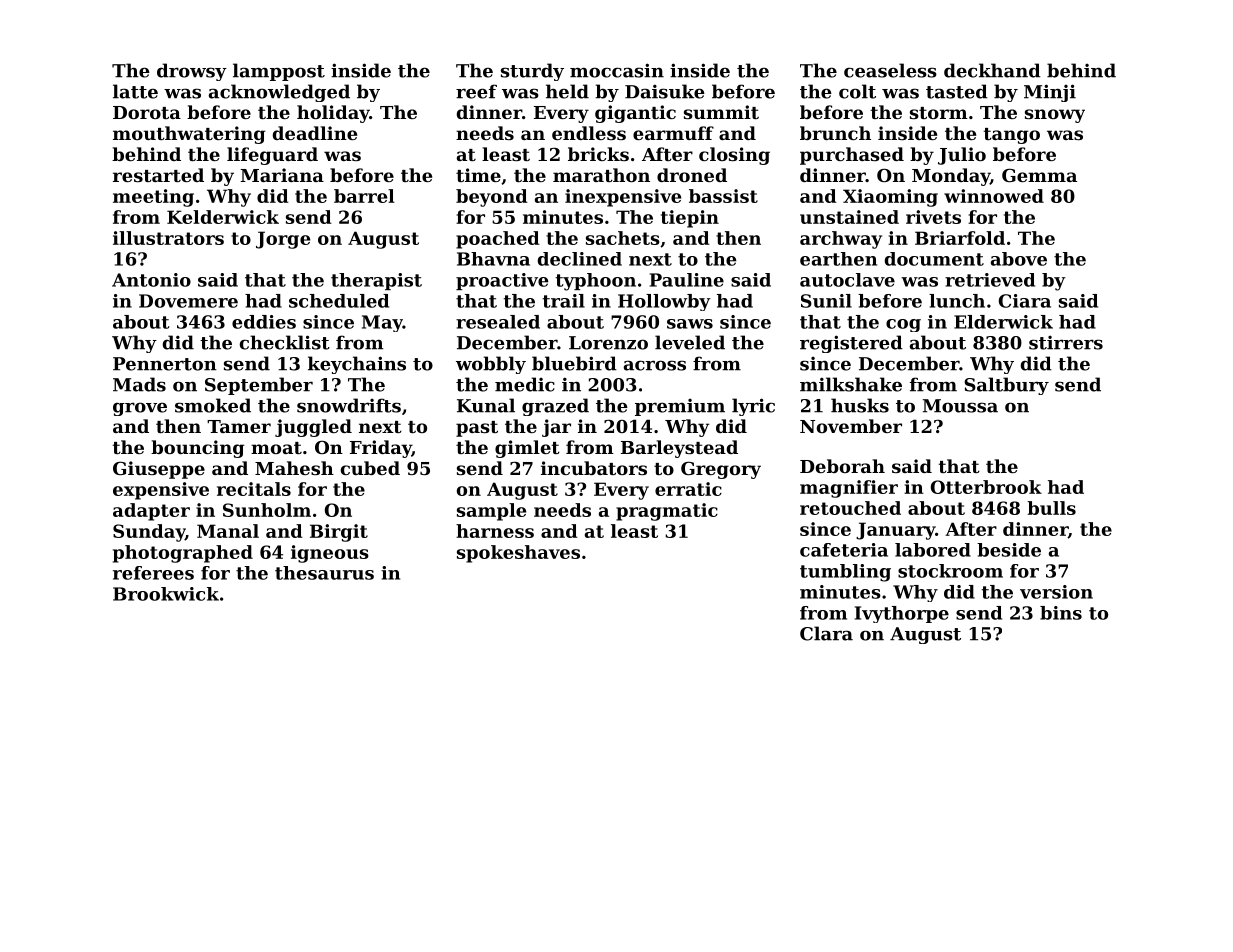 This screenshot has width=1233, height=952. What do you see at coordinates (382, 323) in the screenshot?
I see `May` at bounding box center [382, 323].
